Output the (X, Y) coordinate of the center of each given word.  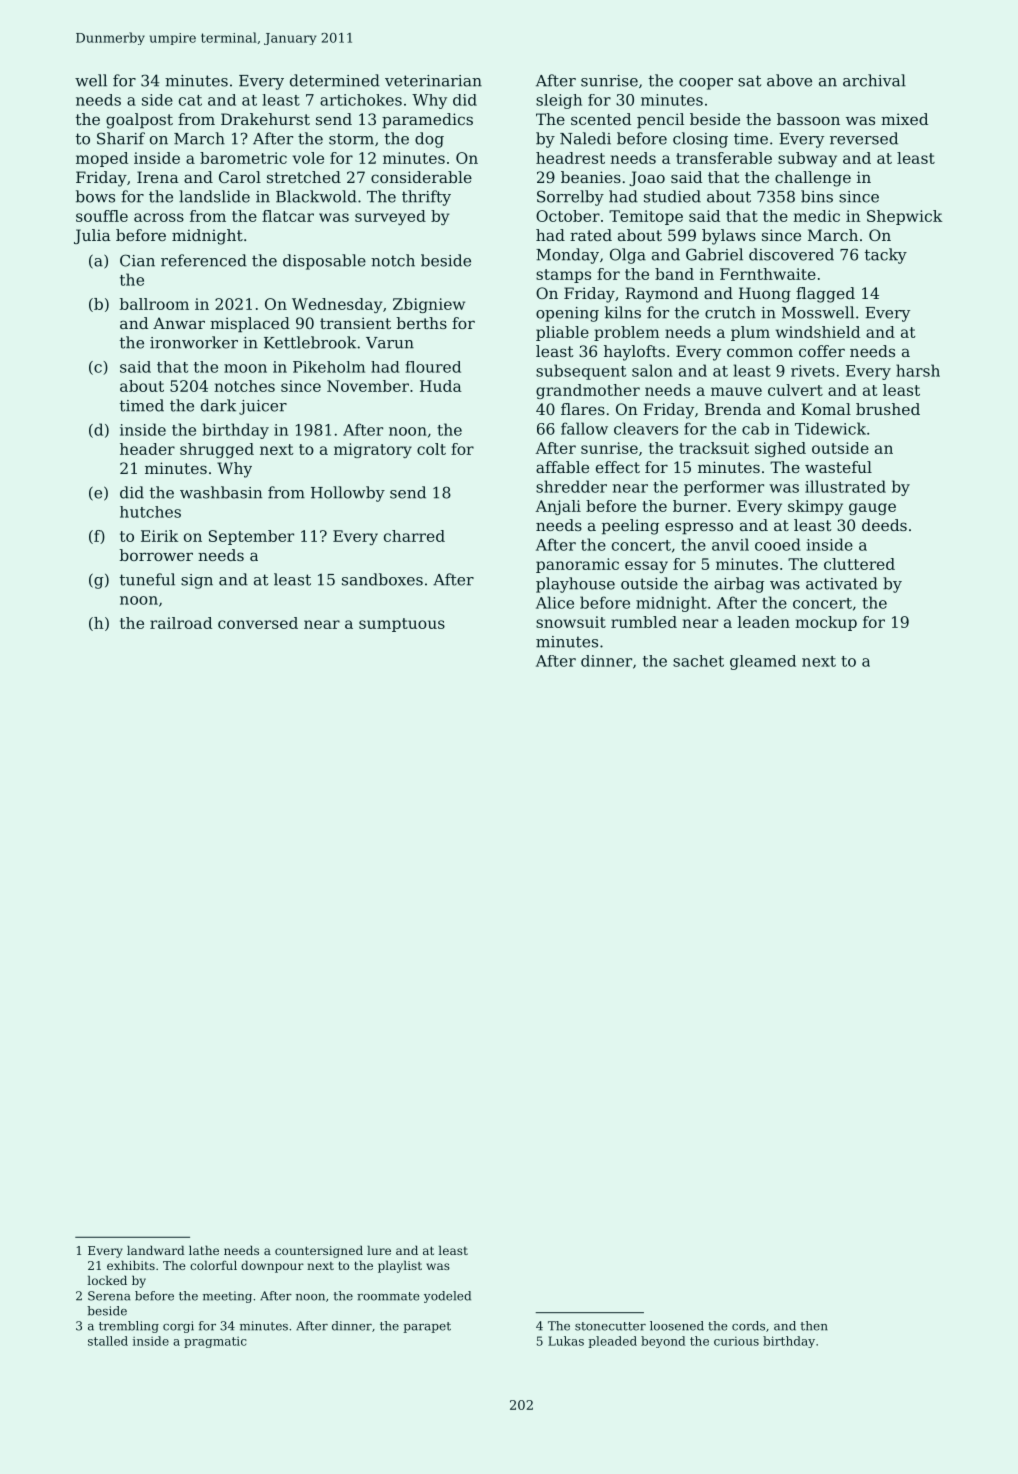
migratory (373, 450)
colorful (213, 1265)
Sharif (121, 138)
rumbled (644, 622)
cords (748, 1326)
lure (379, 1250)
